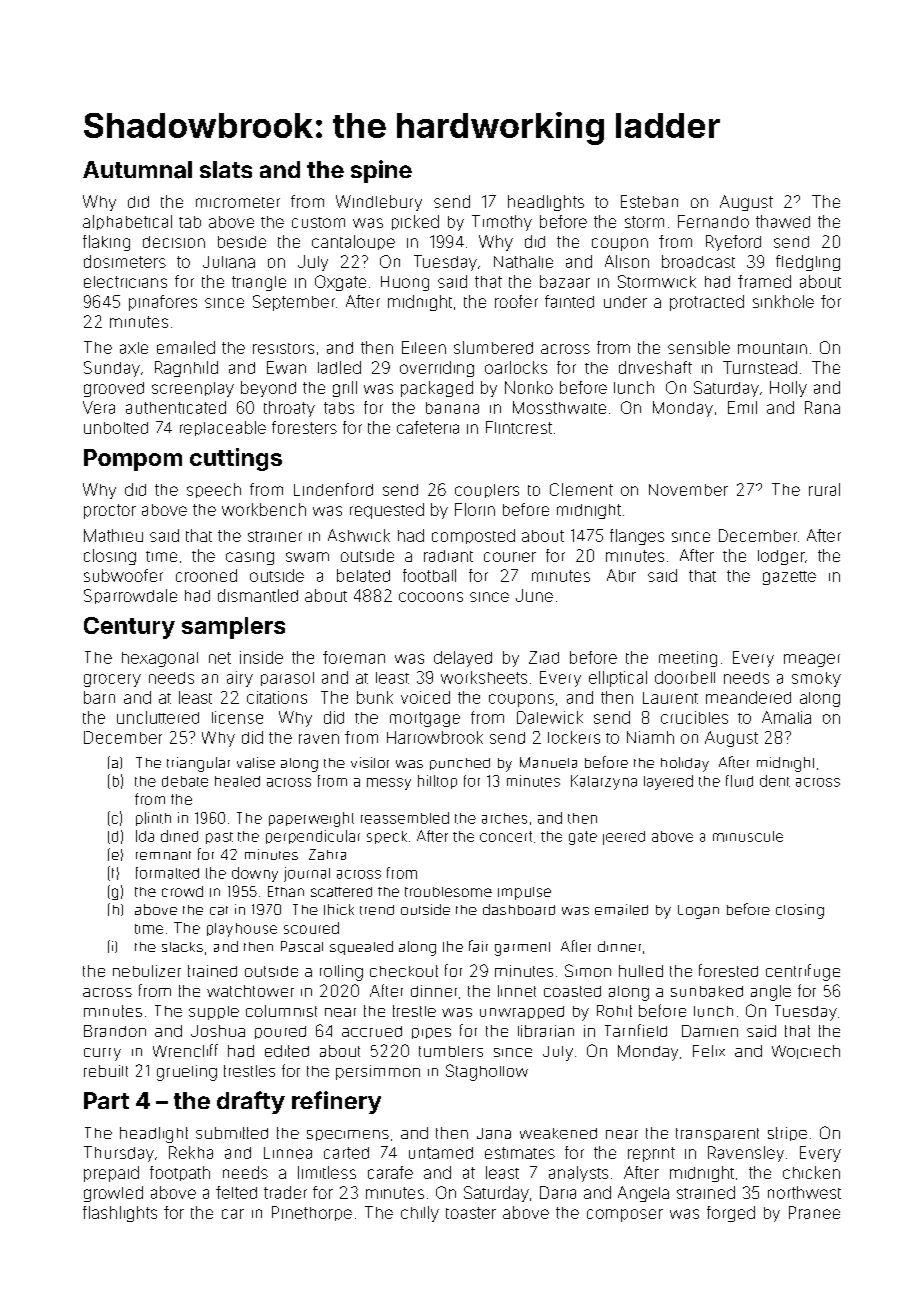  Describe the element at coordinates (783, 301) in the screenshot. I see `sinkhole` at that location.
